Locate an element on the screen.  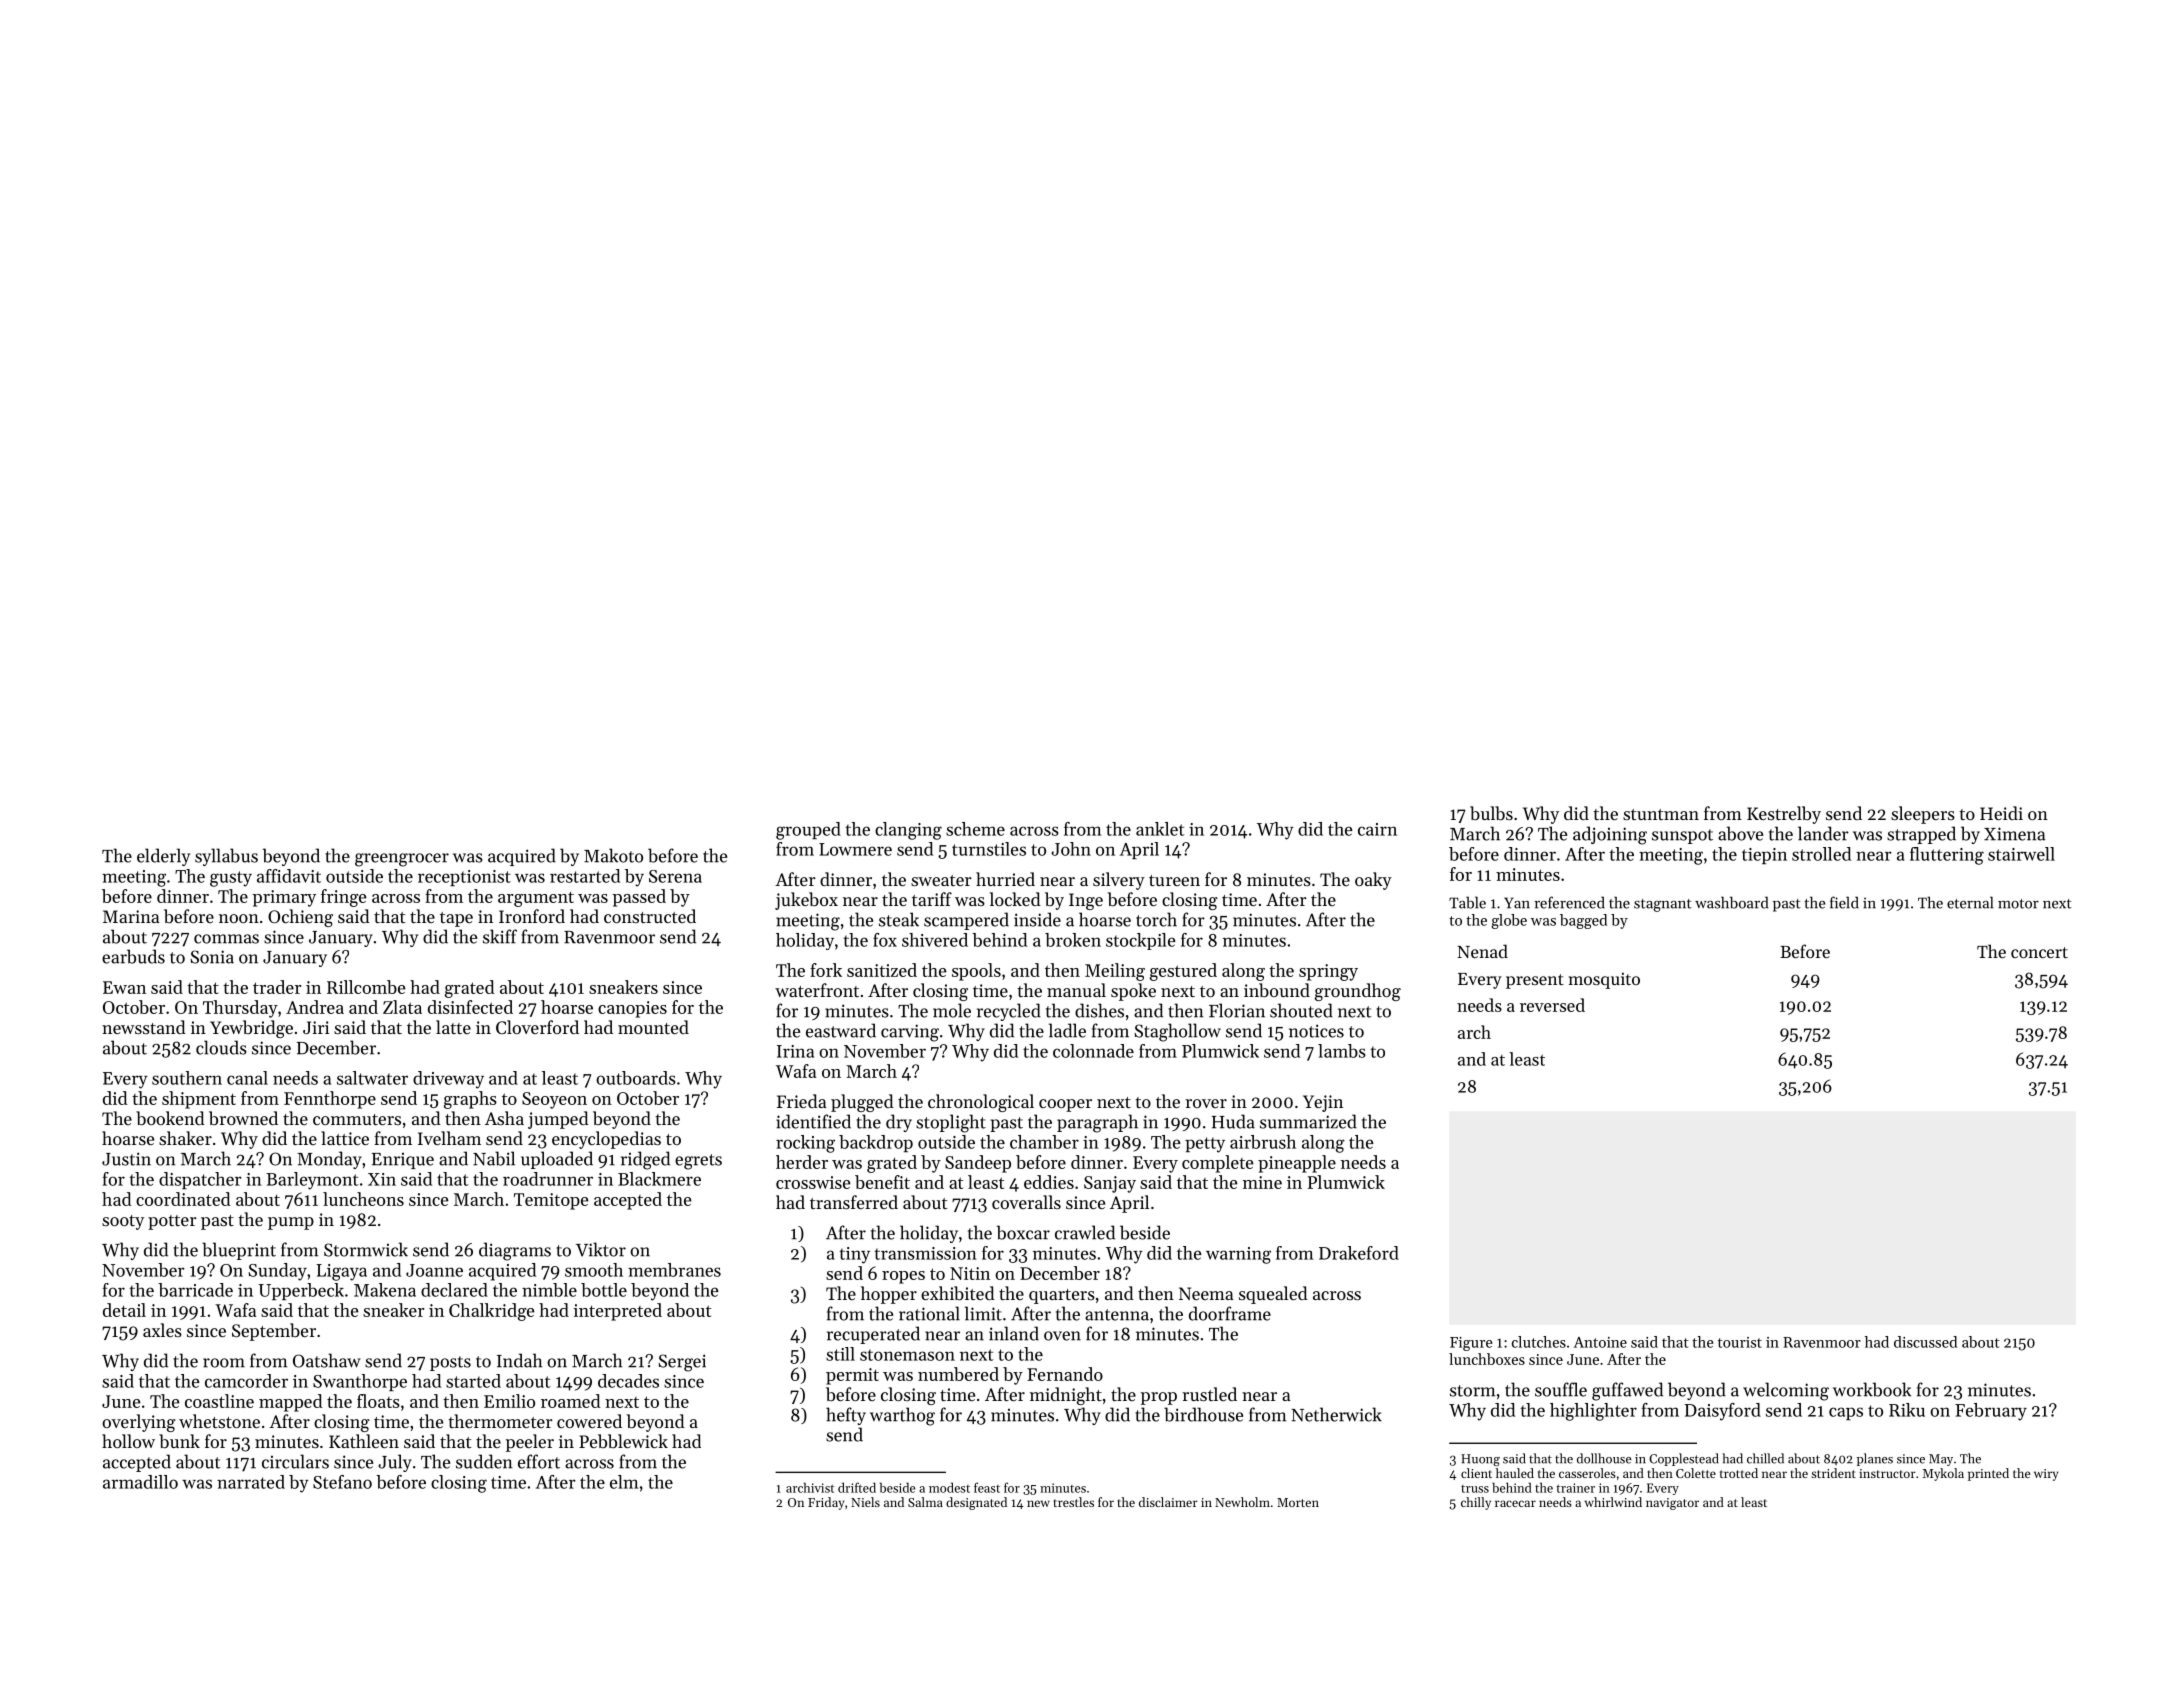
discussed is located at coordinates (1925, 1342).
